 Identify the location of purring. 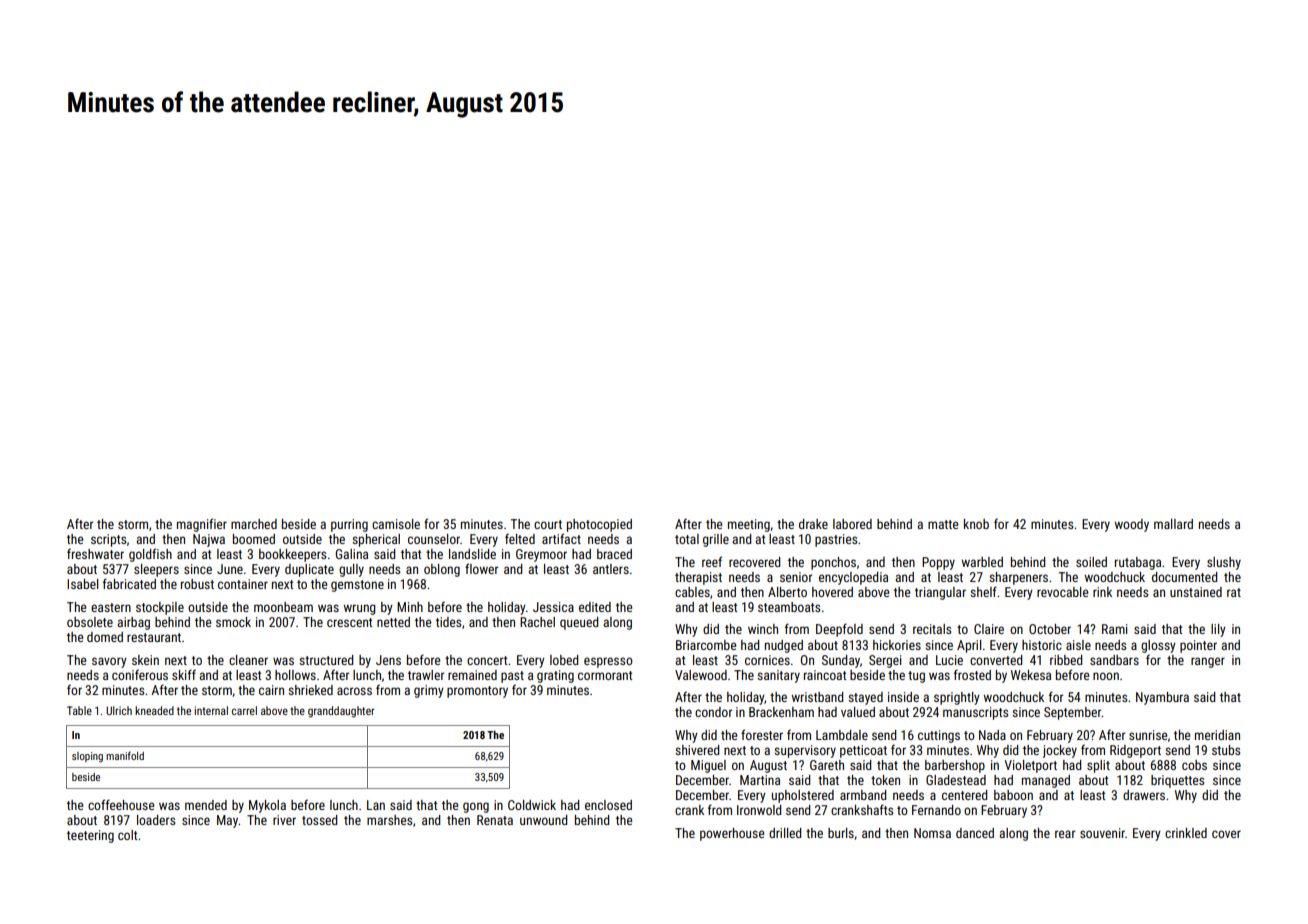
(349, 525).
